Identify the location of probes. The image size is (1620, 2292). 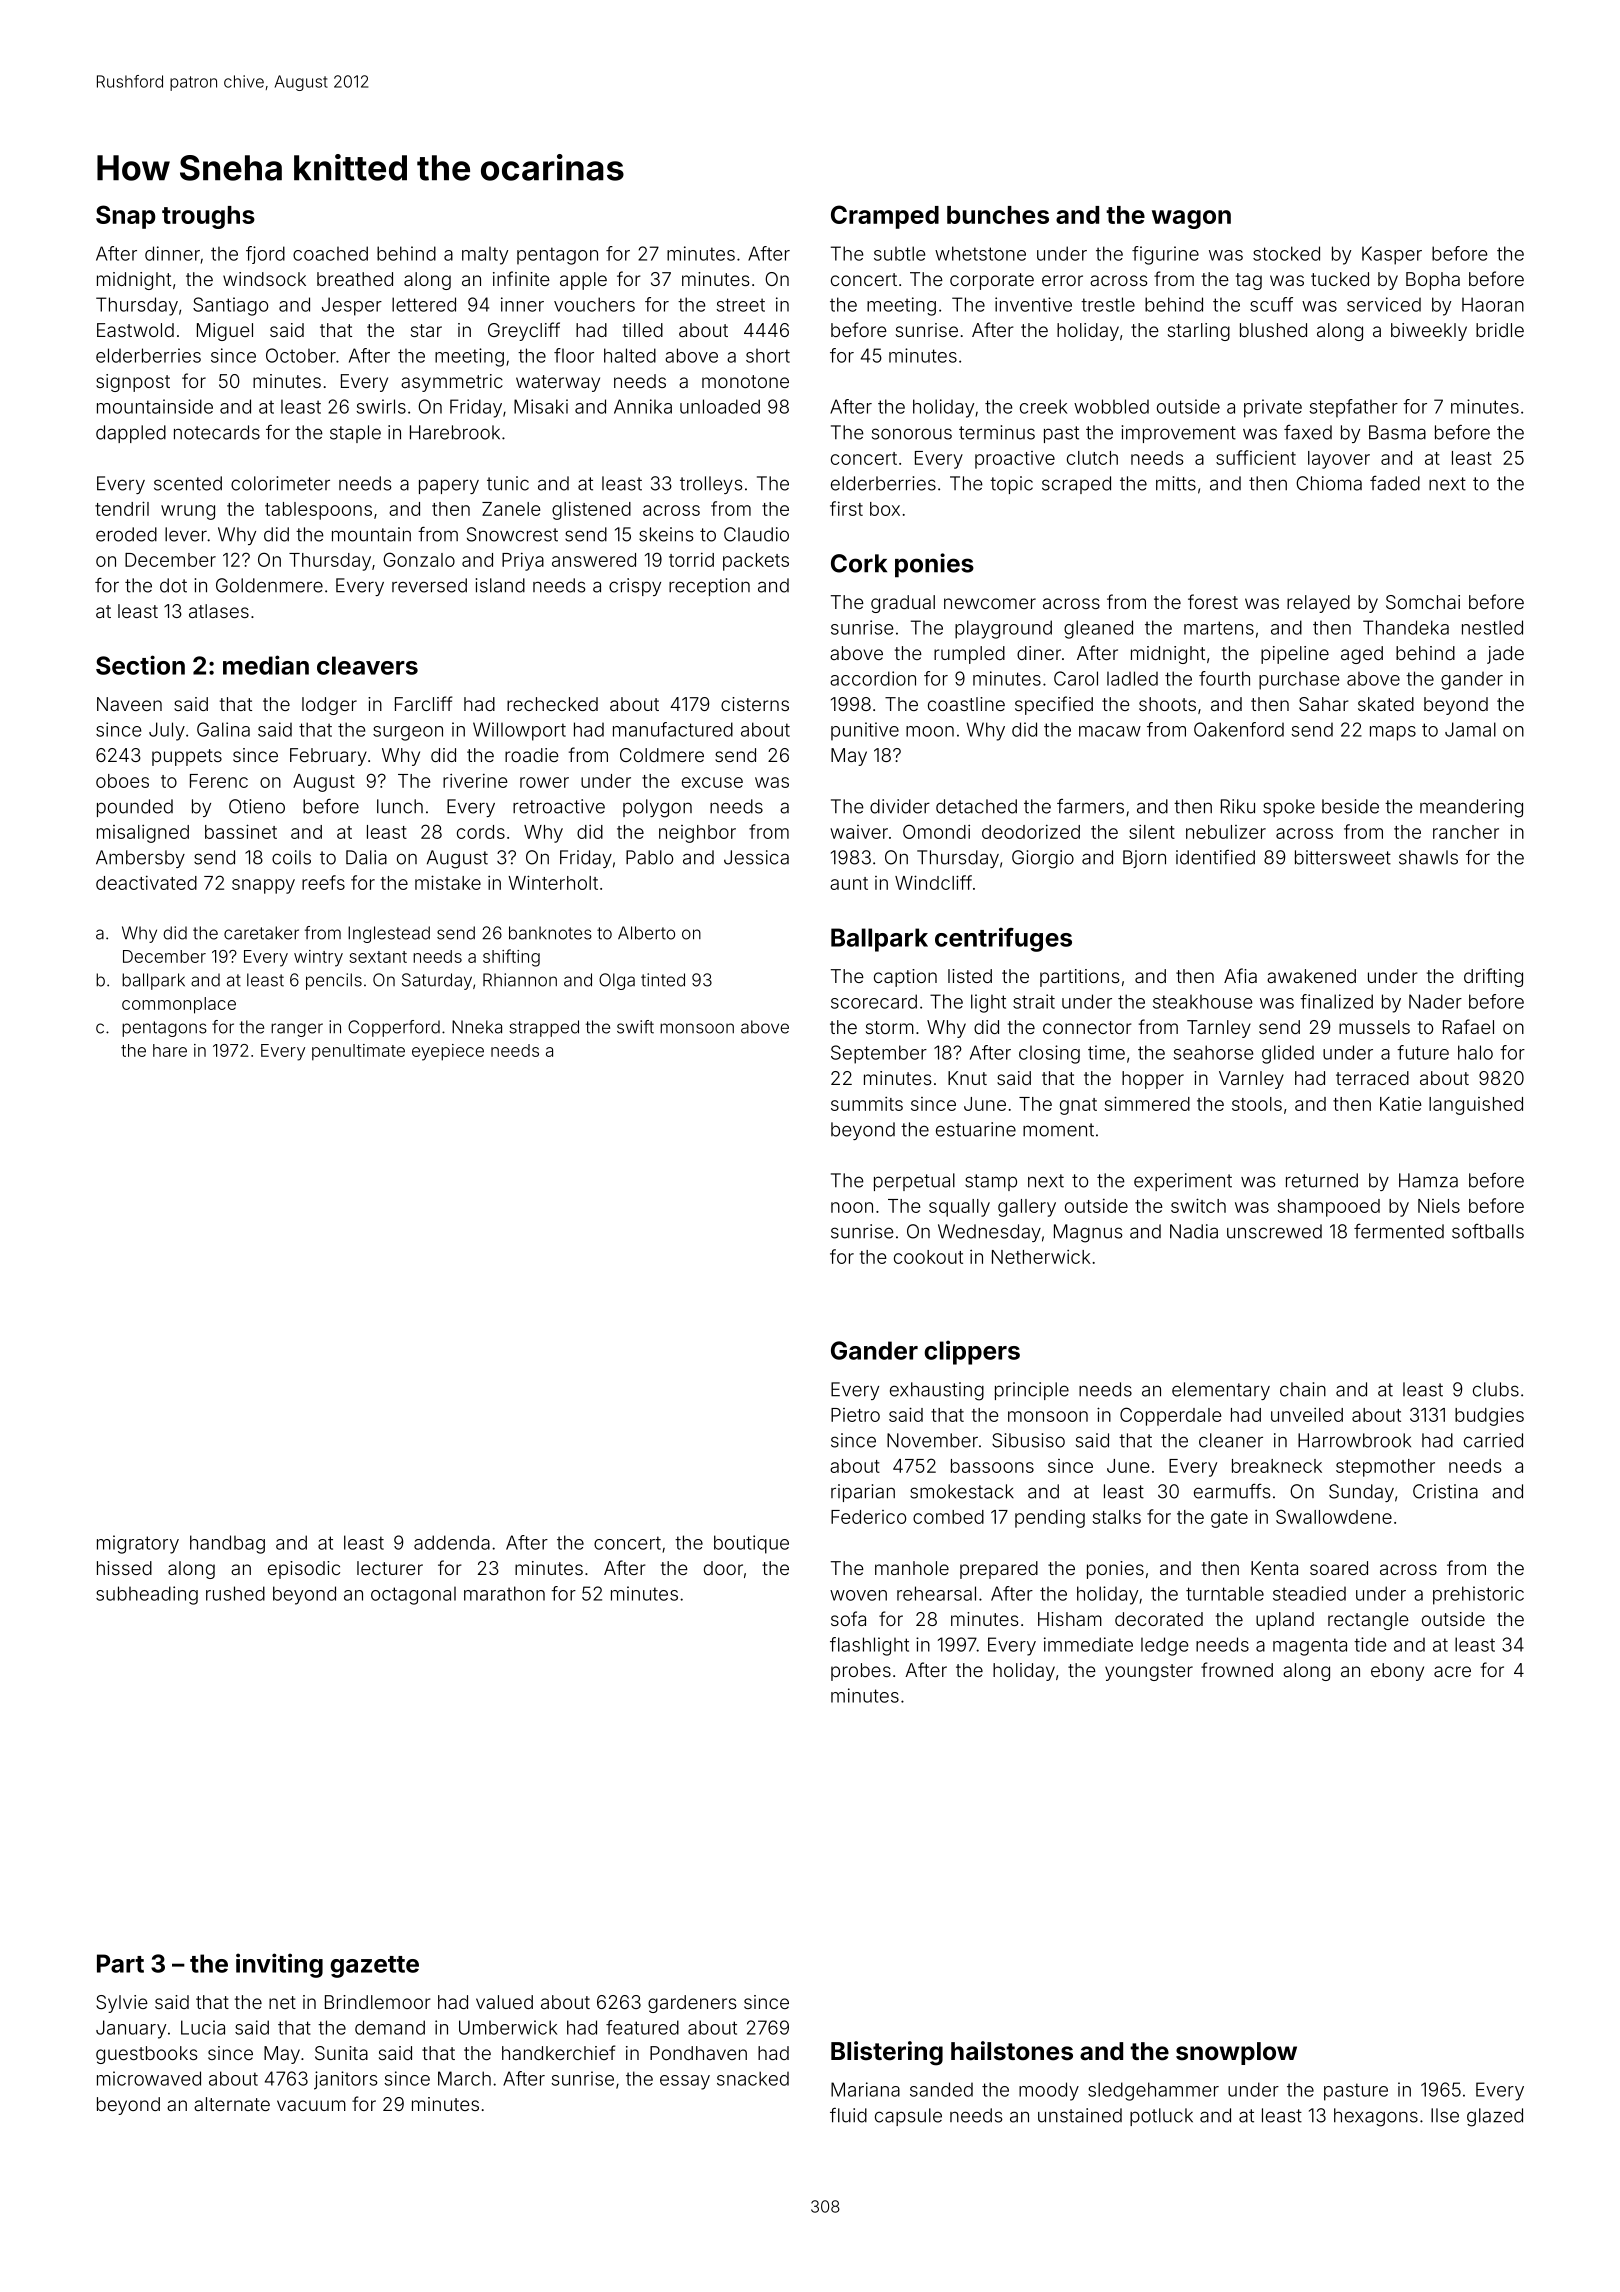
(861, 1672).
